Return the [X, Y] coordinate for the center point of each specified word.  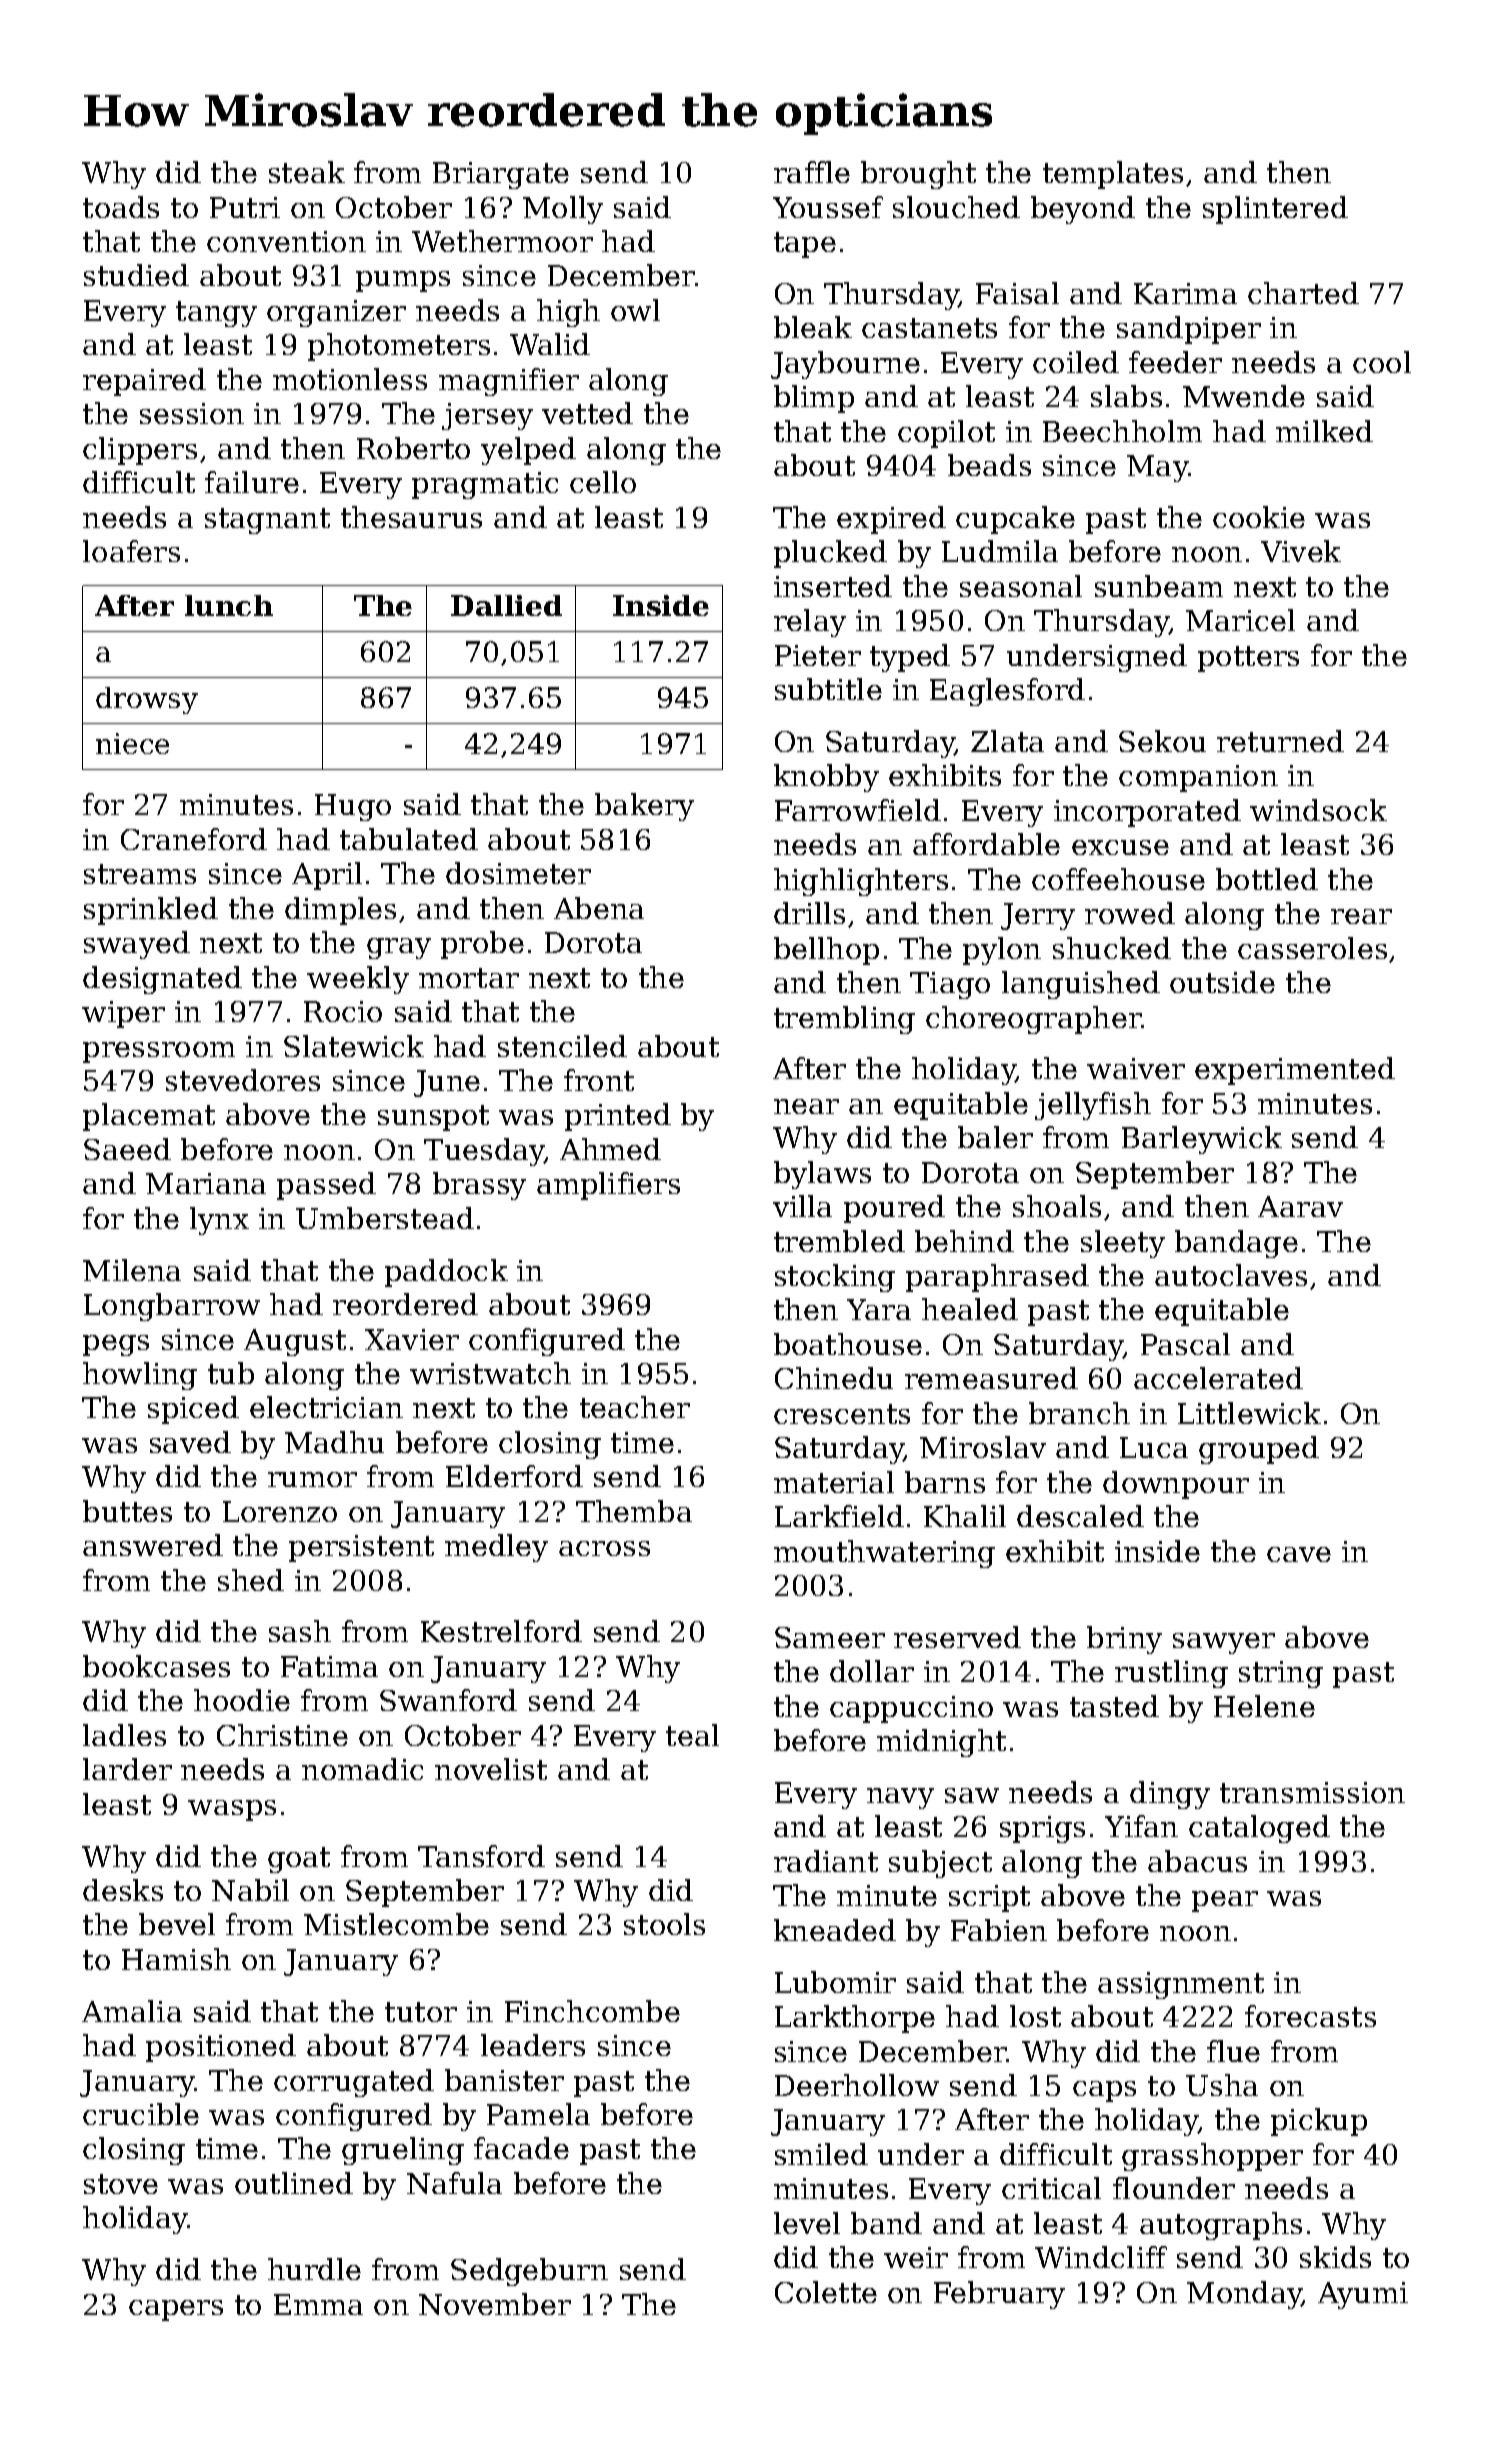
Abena [599, 908]
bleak [813, 327]
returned [1280, 741]
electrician [326, 1407]
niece [132, 743]
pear [1225, 1901]
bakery [644, 807]
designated [162, 980]
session [192, 413]
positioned [221, 2048]
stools [664, 1924]
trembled [839, 1241]
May [1158, 468]
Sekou [1162, 741]
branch [1079, 1413]
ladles [124, 1735]
